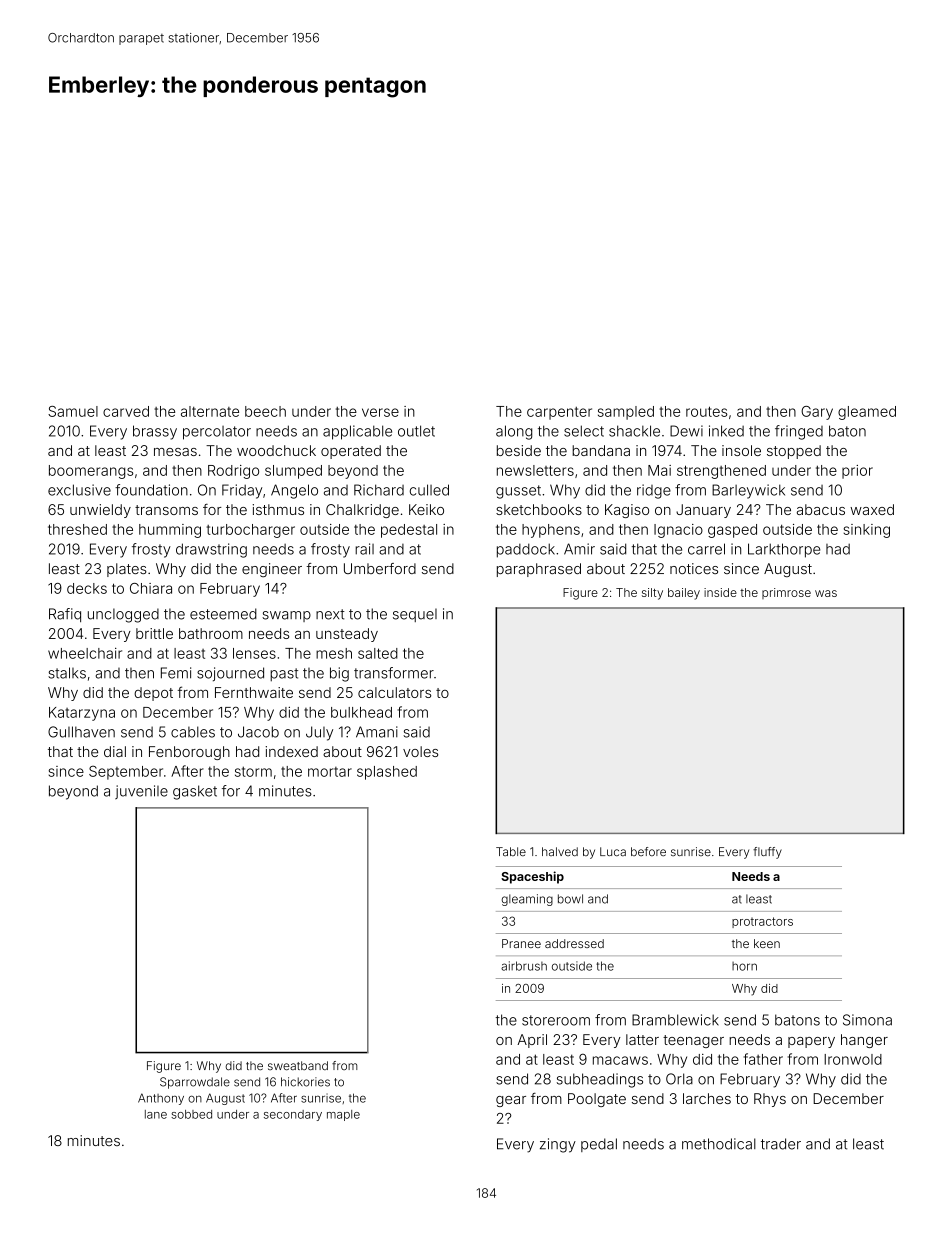 The height and width of the image is (1233, 952). I want to click on was, so click(826, 593).
